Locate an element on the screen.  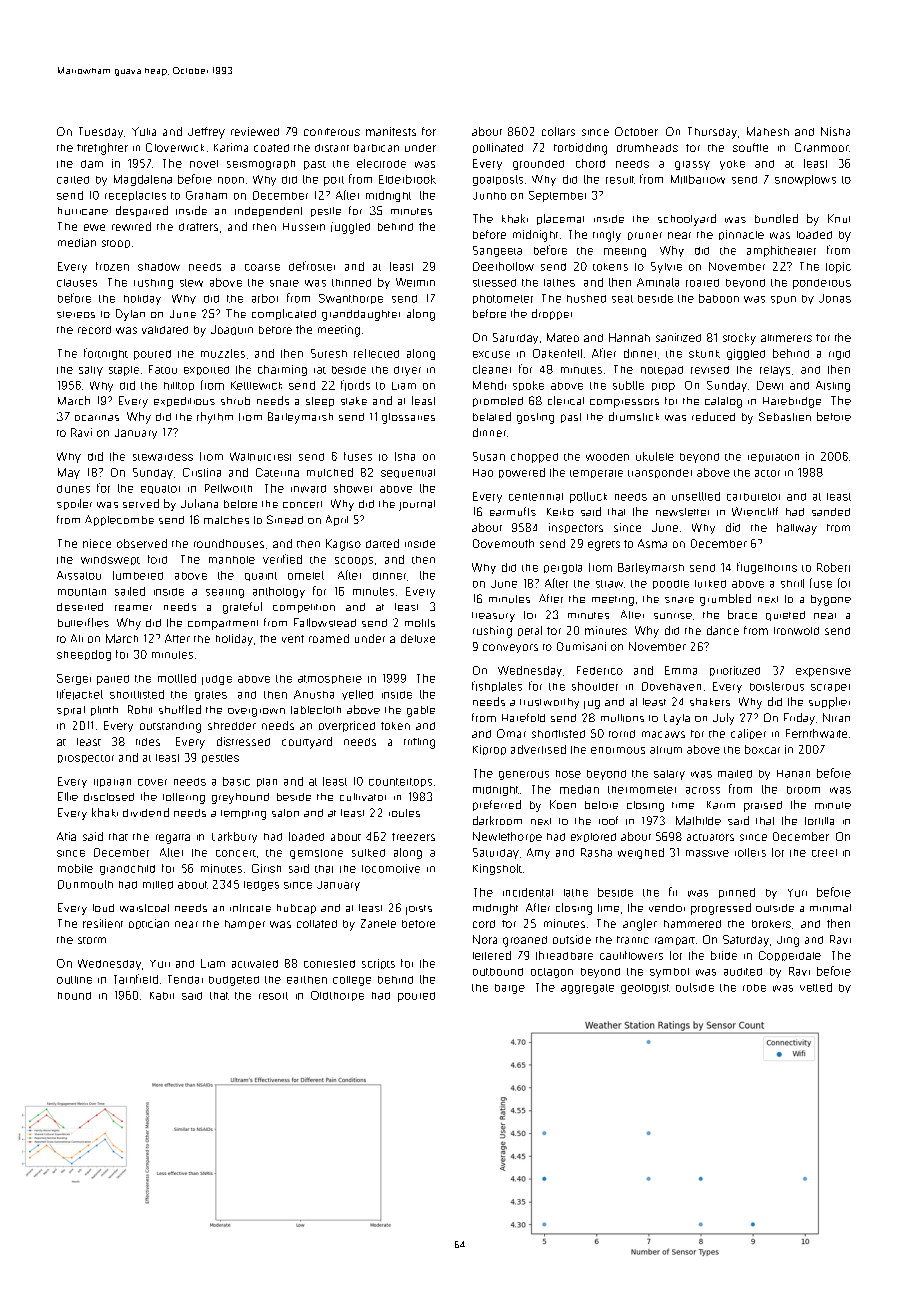
Aisling is located at coordinates (833, 386).
